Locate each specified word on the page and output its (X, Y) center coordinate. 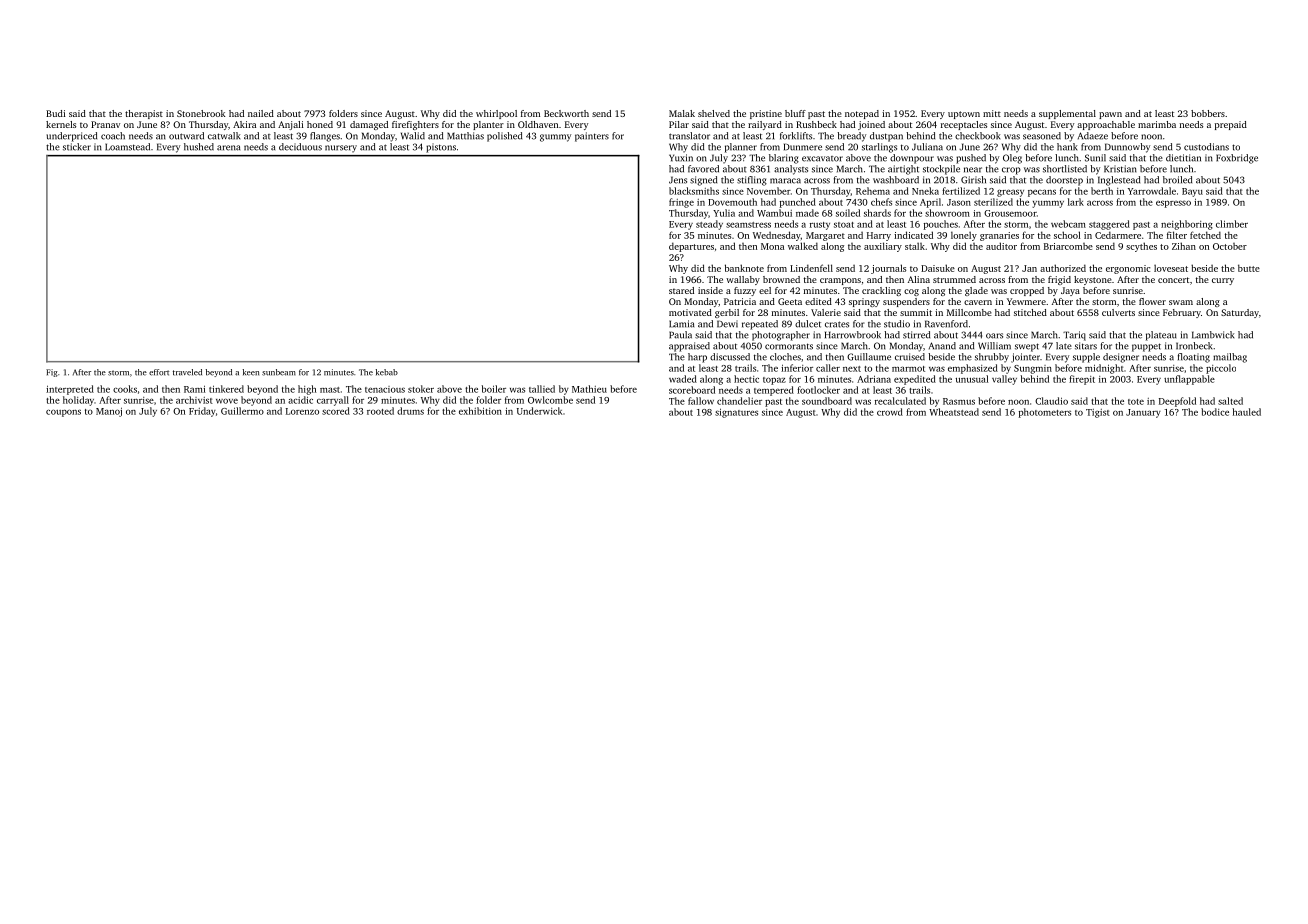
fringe (681, 203)
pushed (971, 159)
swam (1181, 302)
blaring (784, 159)
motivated (690, 312)
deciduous (300, 147)
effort (159, 372)
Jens (678, 180)
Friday (202, 412)
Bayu (1192, 192)
